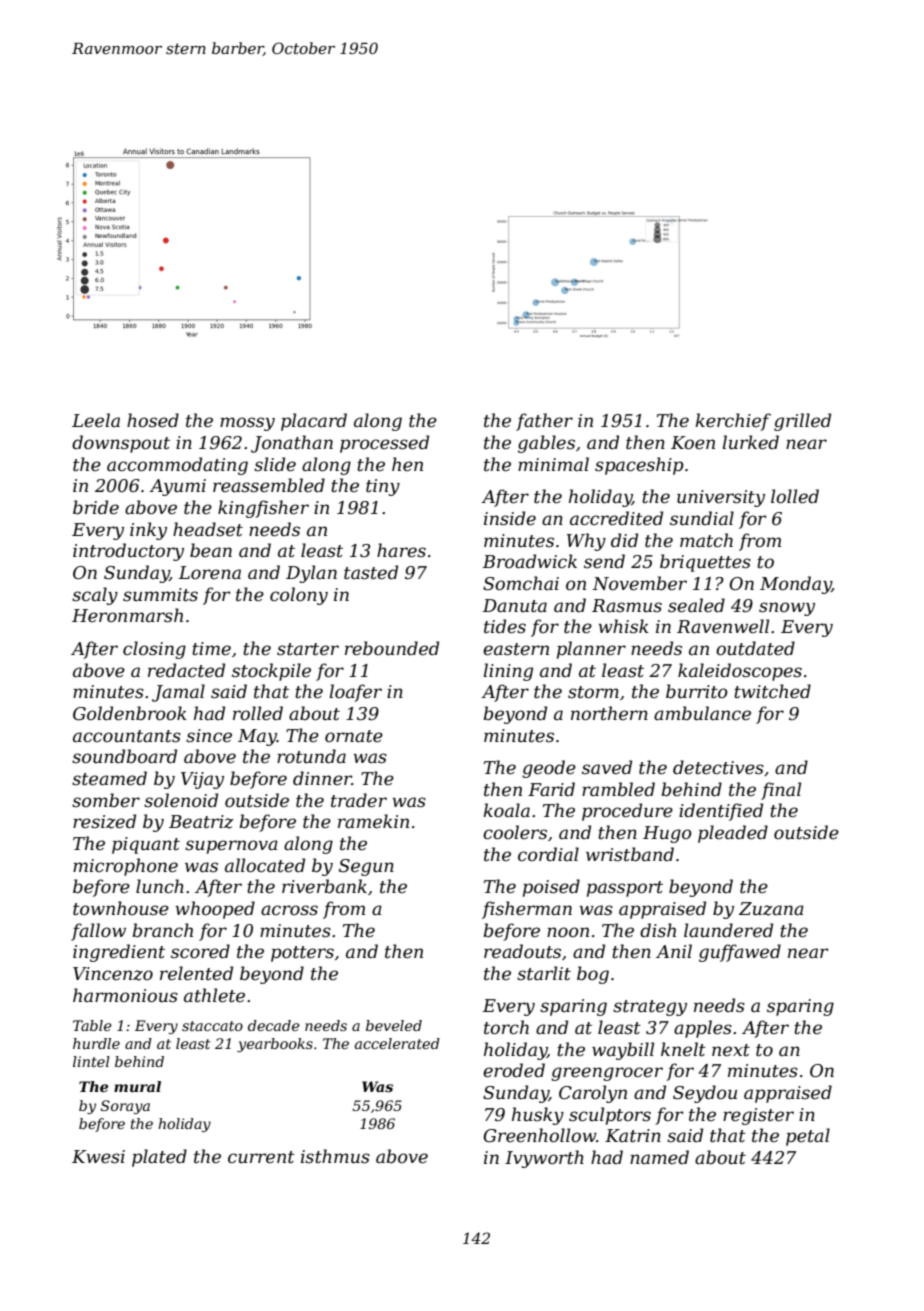 The image size is (924, 1311). I want to click on Soraya, so click(125, 1107).
